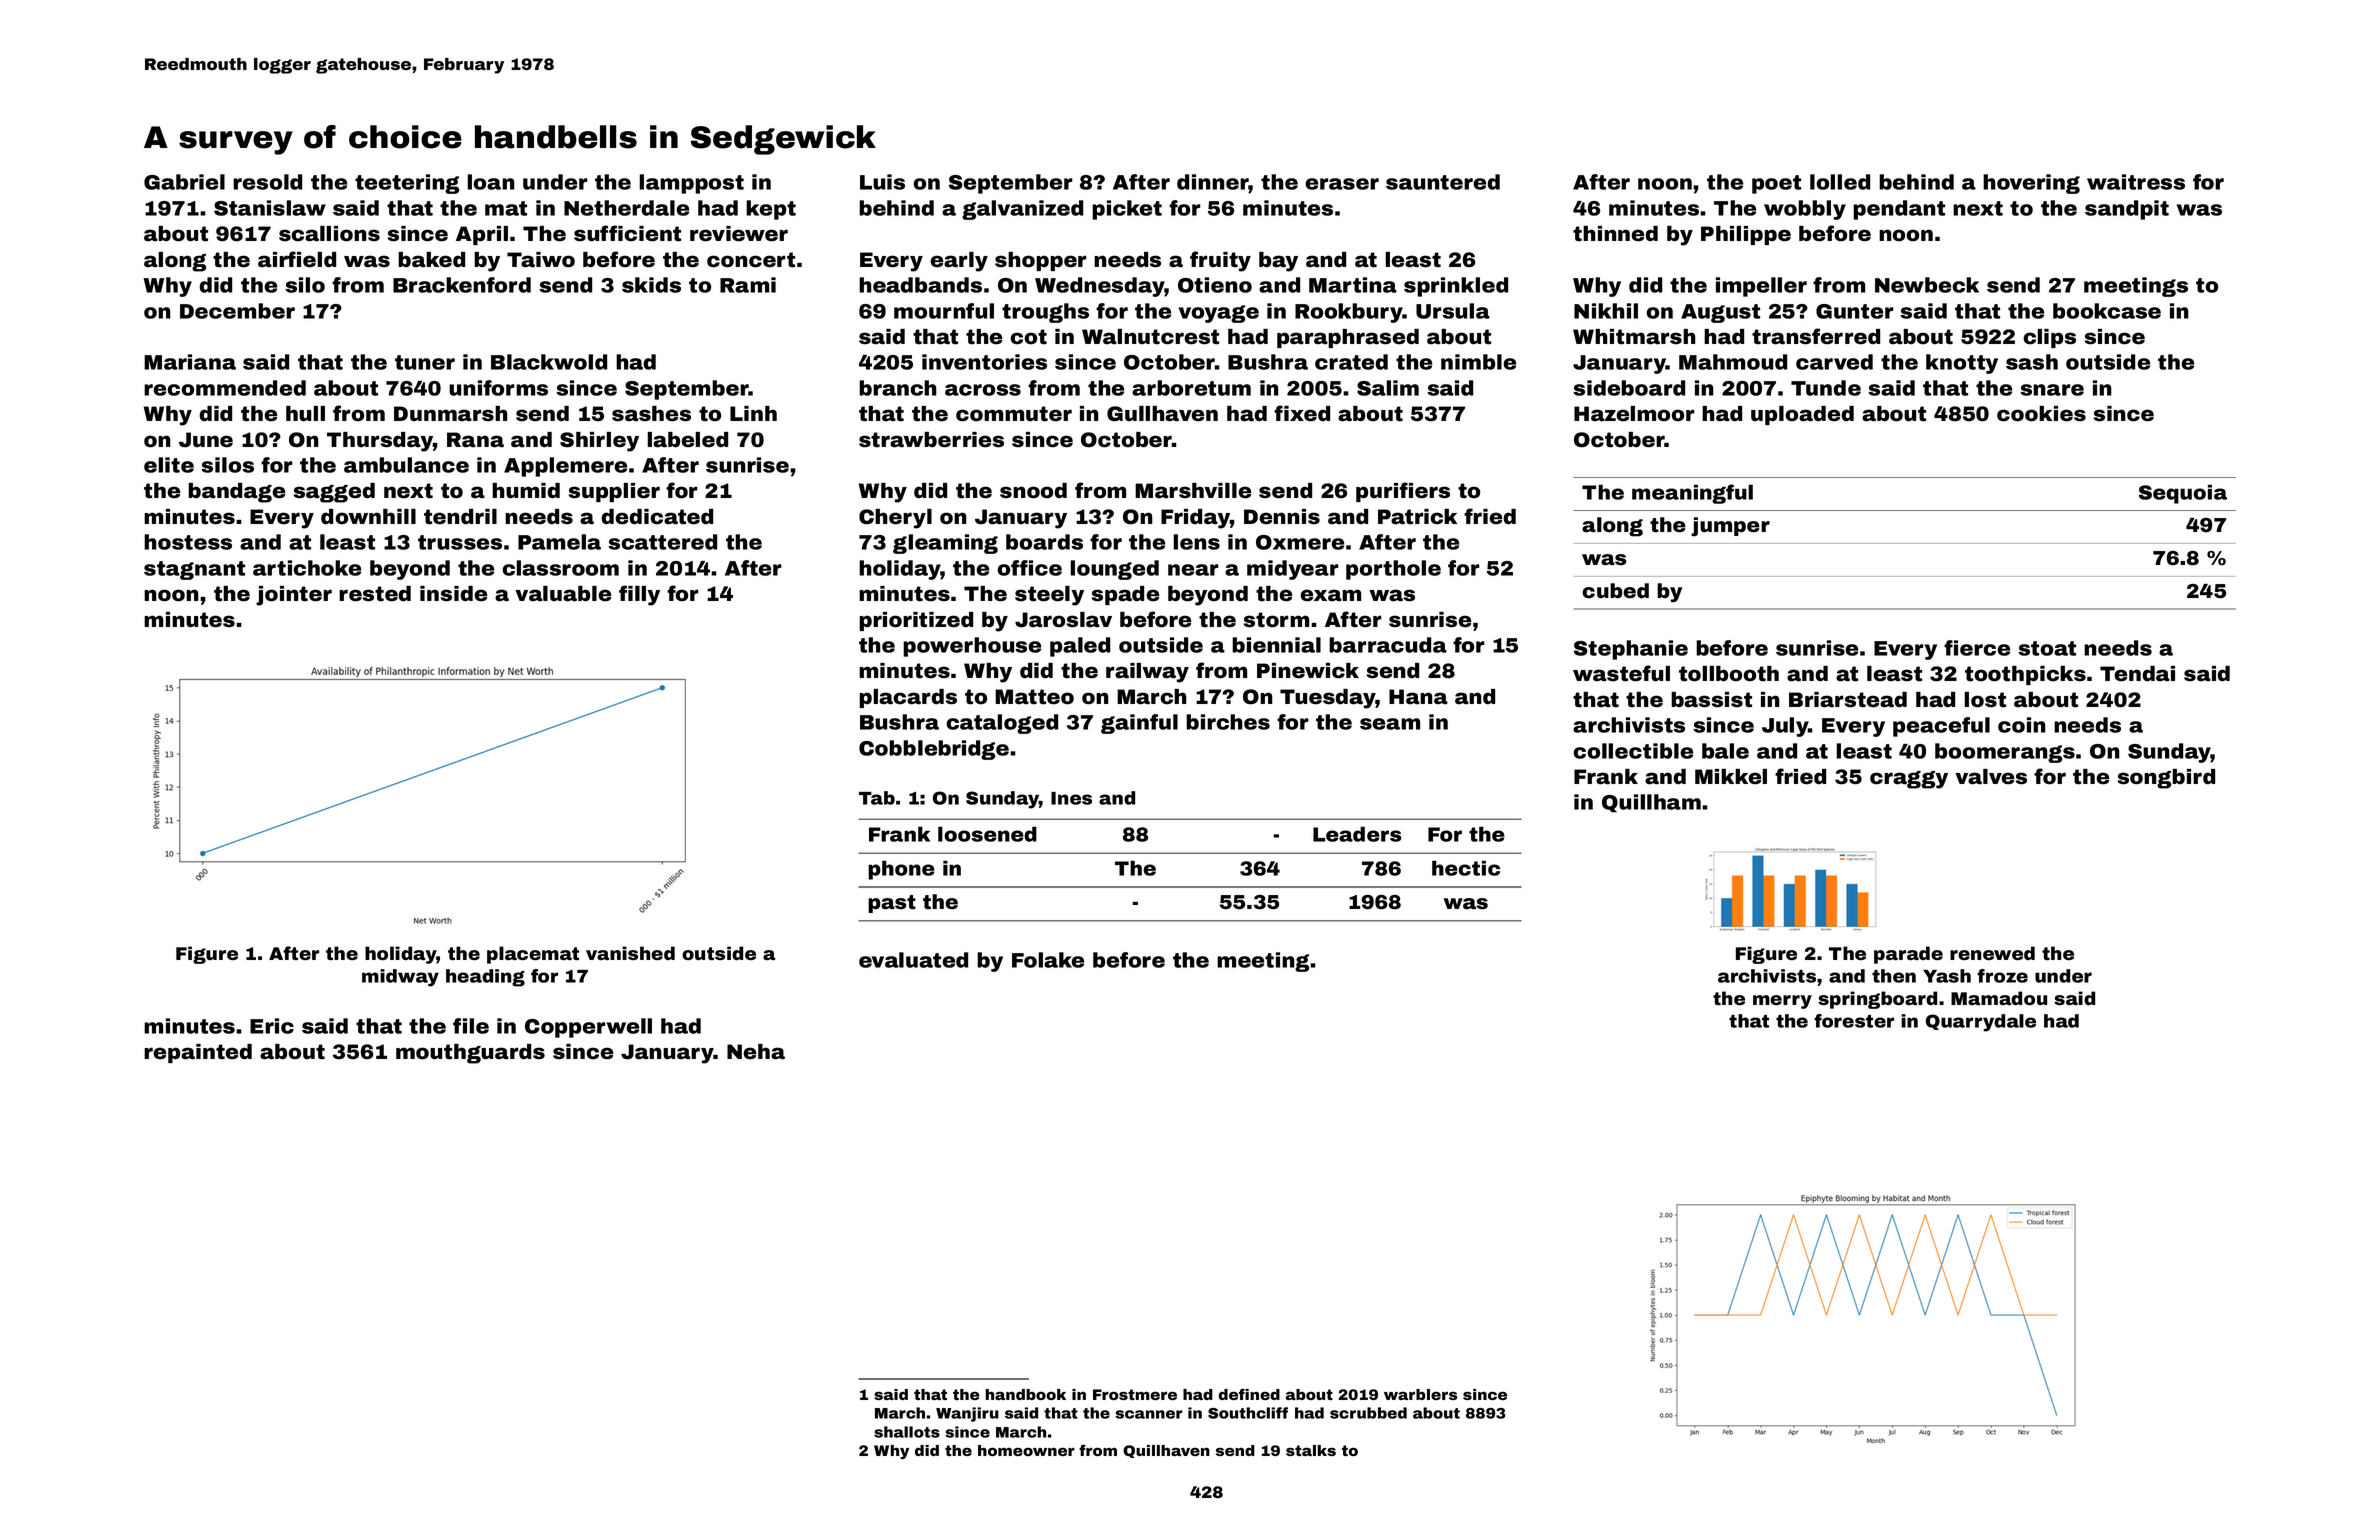  Describe the element at coordinates (407, 184) in the screenshot. I see `teetering` at that location.
